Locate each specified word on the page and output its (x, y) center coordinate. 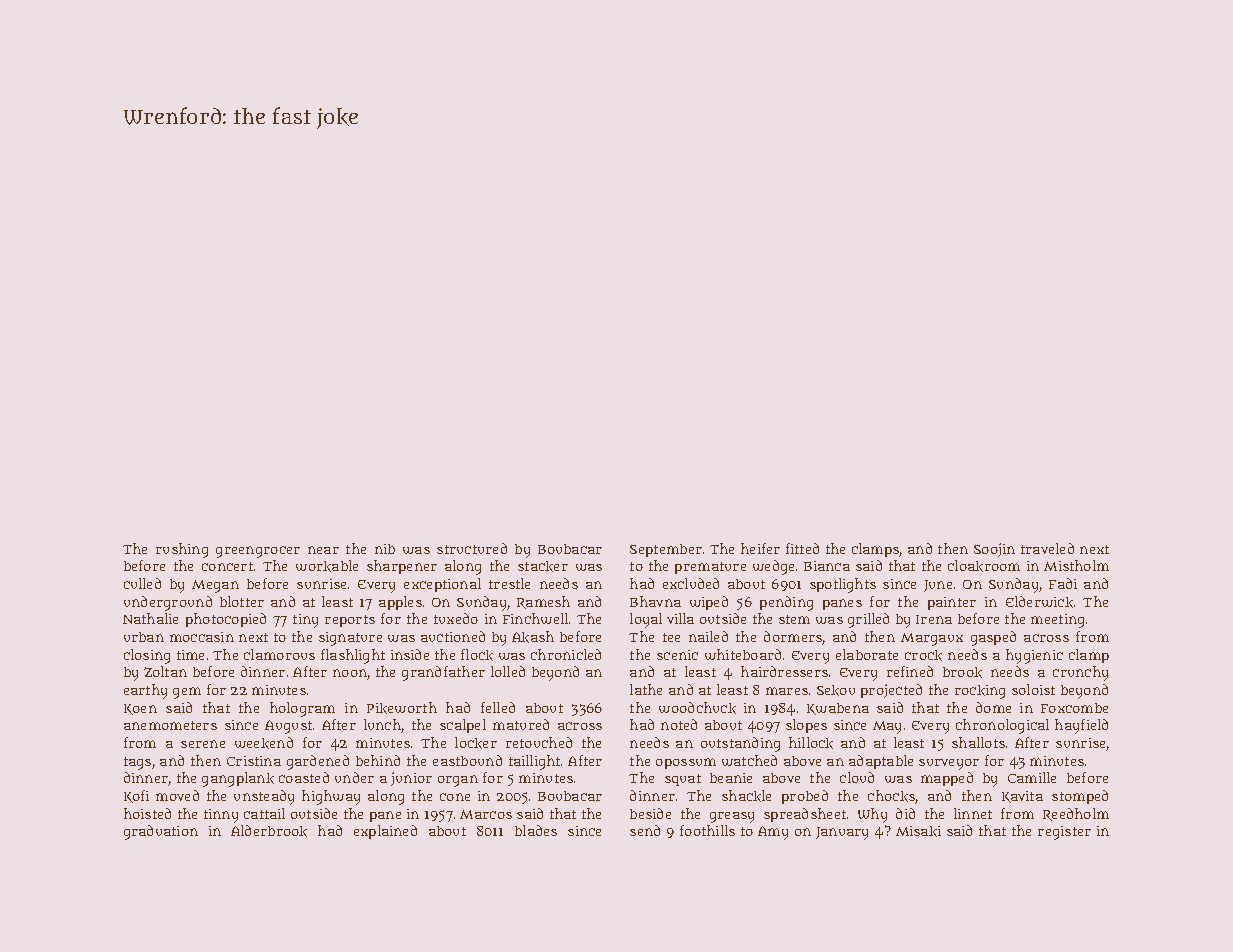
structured (472, 548)
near (323, 550)
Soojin (994, 550)
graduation (161, 832)
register (1064, 833)
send (645, 830)
